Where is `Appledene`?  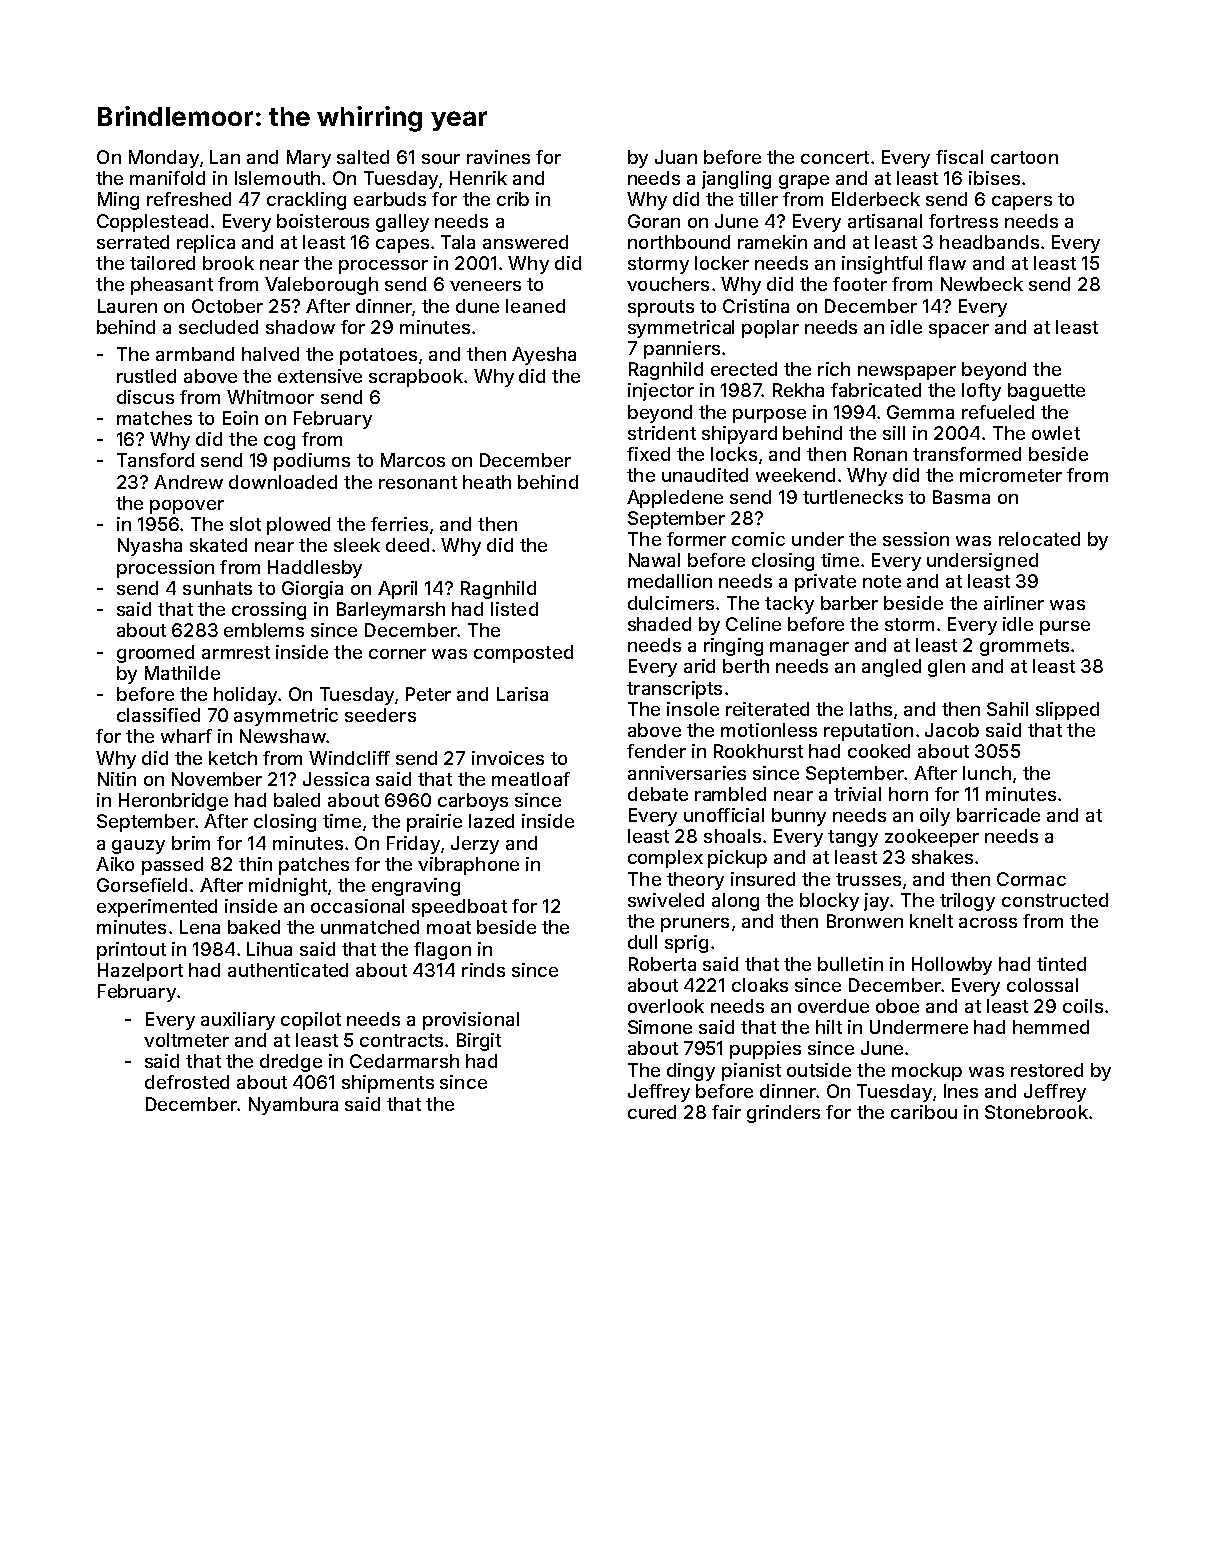
Appledene is located at coordinates (675, 499).
